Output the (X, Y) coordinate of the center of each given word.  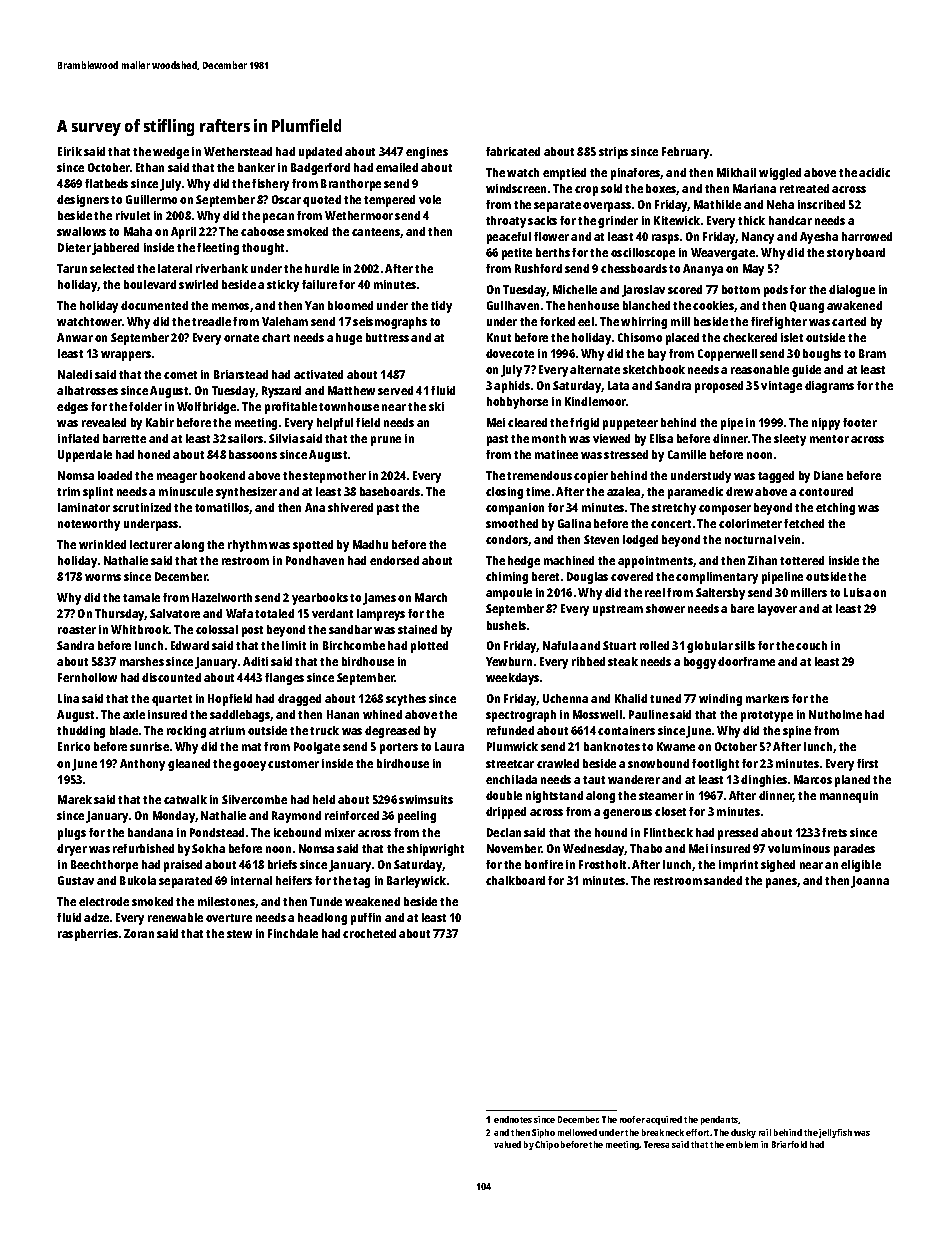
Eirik (70, 151)
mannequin (849, 797)
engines (427, 153)
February (685, 153)
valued (507, 1144)
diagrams (829, 387)
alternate (595, 369)
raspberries (88, 935)
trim (68, 491)
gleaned (189, 765)
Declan (504, 832)
